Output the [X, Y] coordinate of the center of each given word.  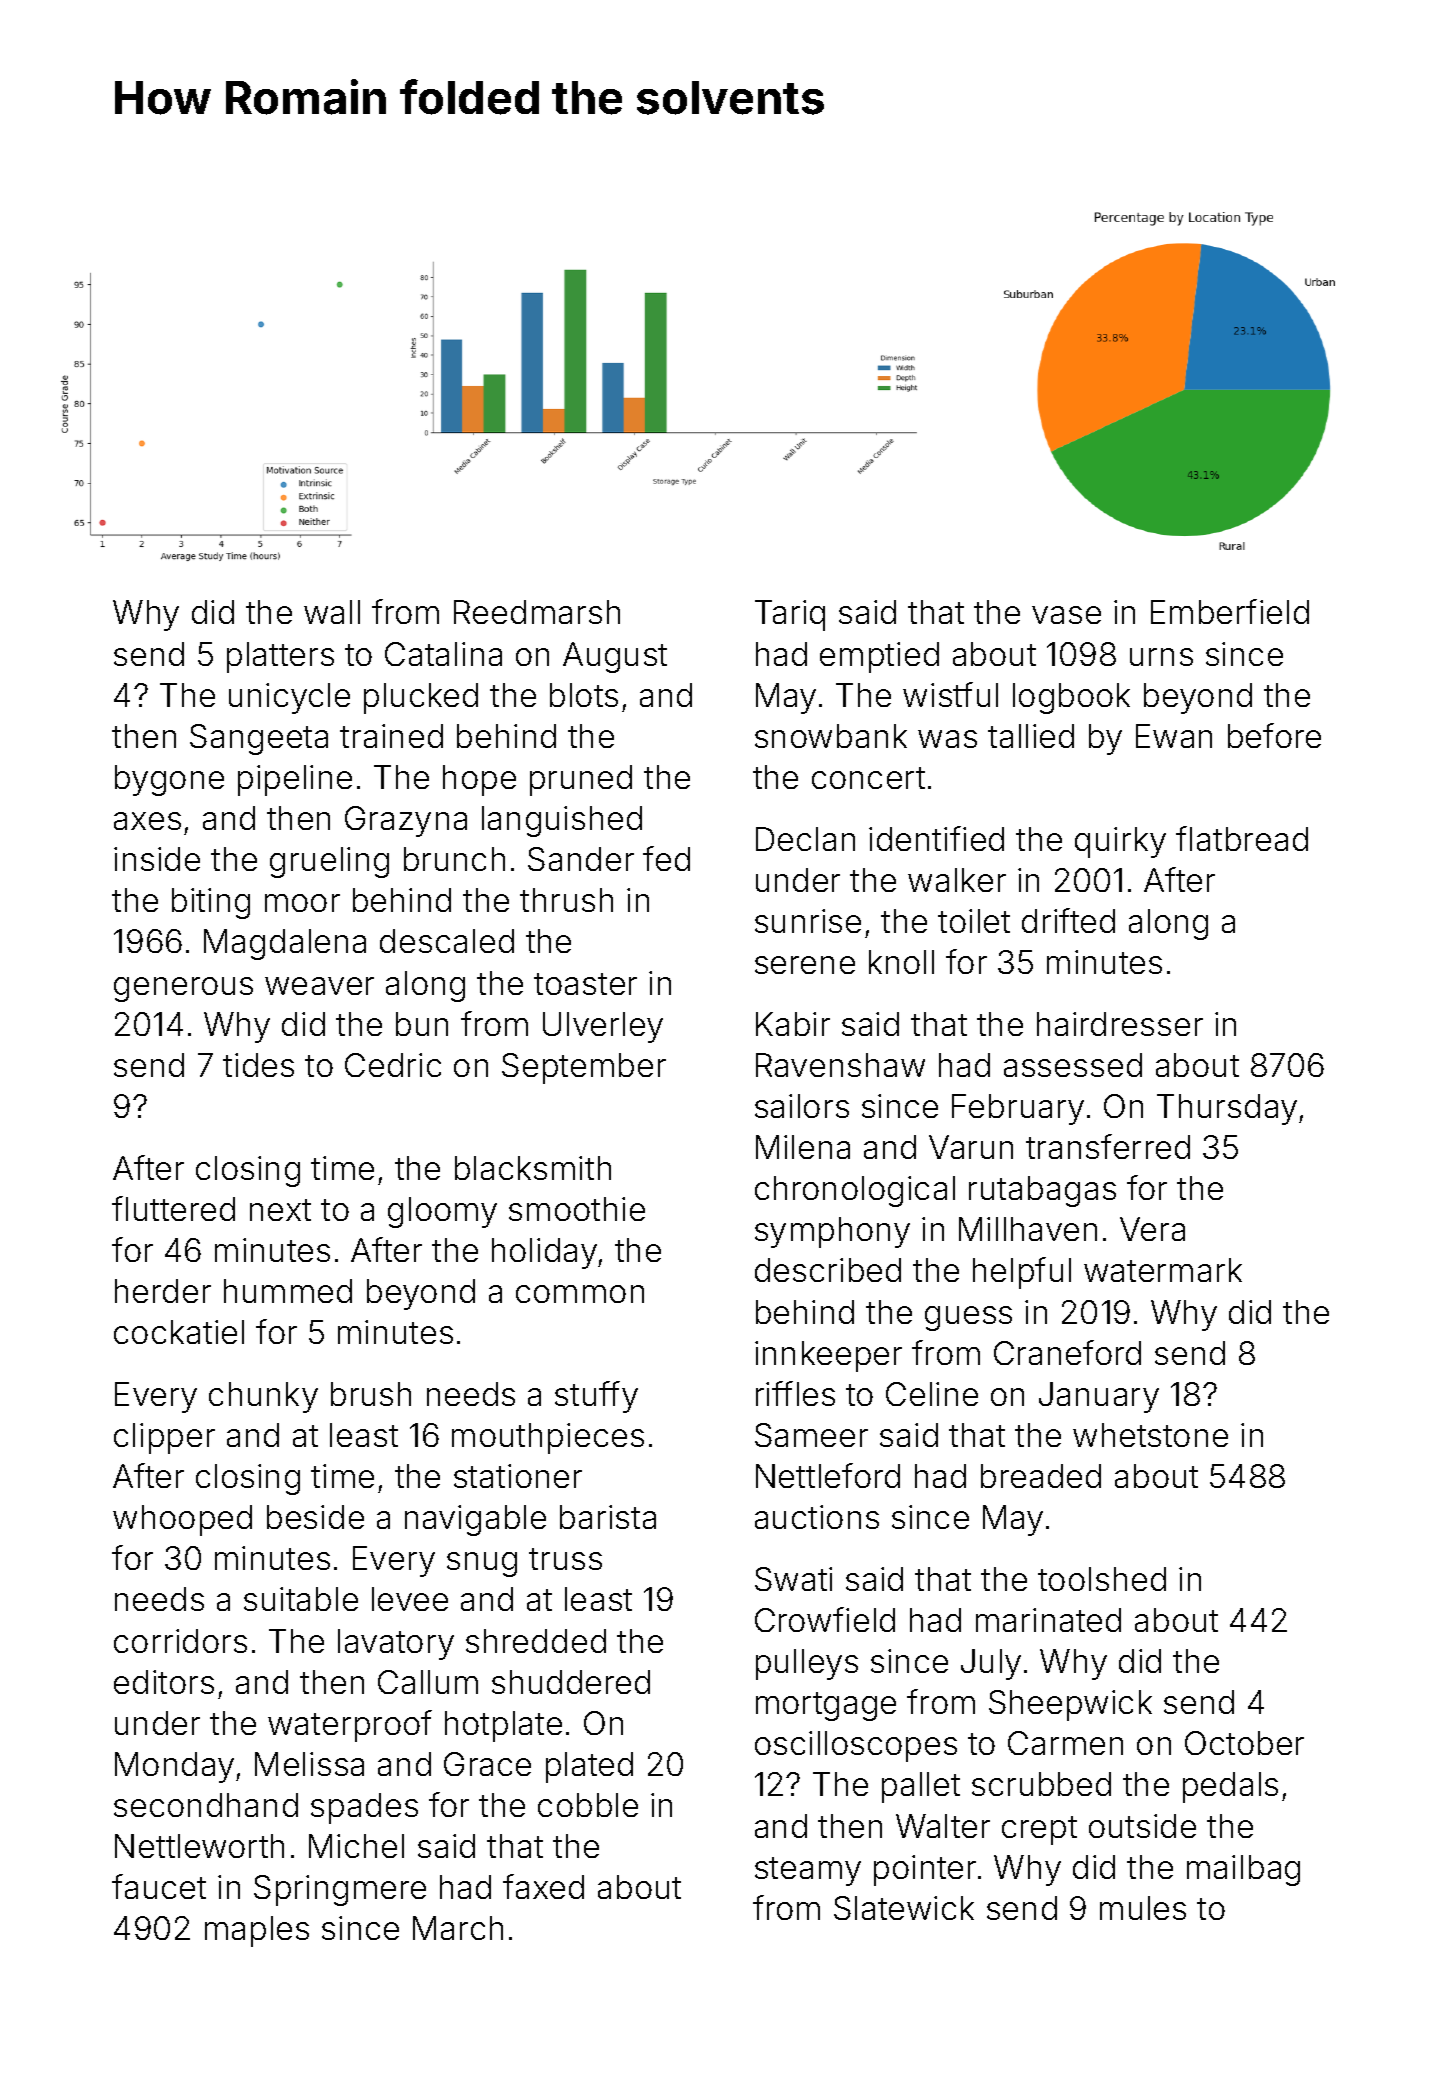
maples [257, 1931]
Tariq [790, 615]
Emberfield [1230, 611]
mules [1143, 1908]
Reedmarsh [537, 612]
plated [589, 1767]
